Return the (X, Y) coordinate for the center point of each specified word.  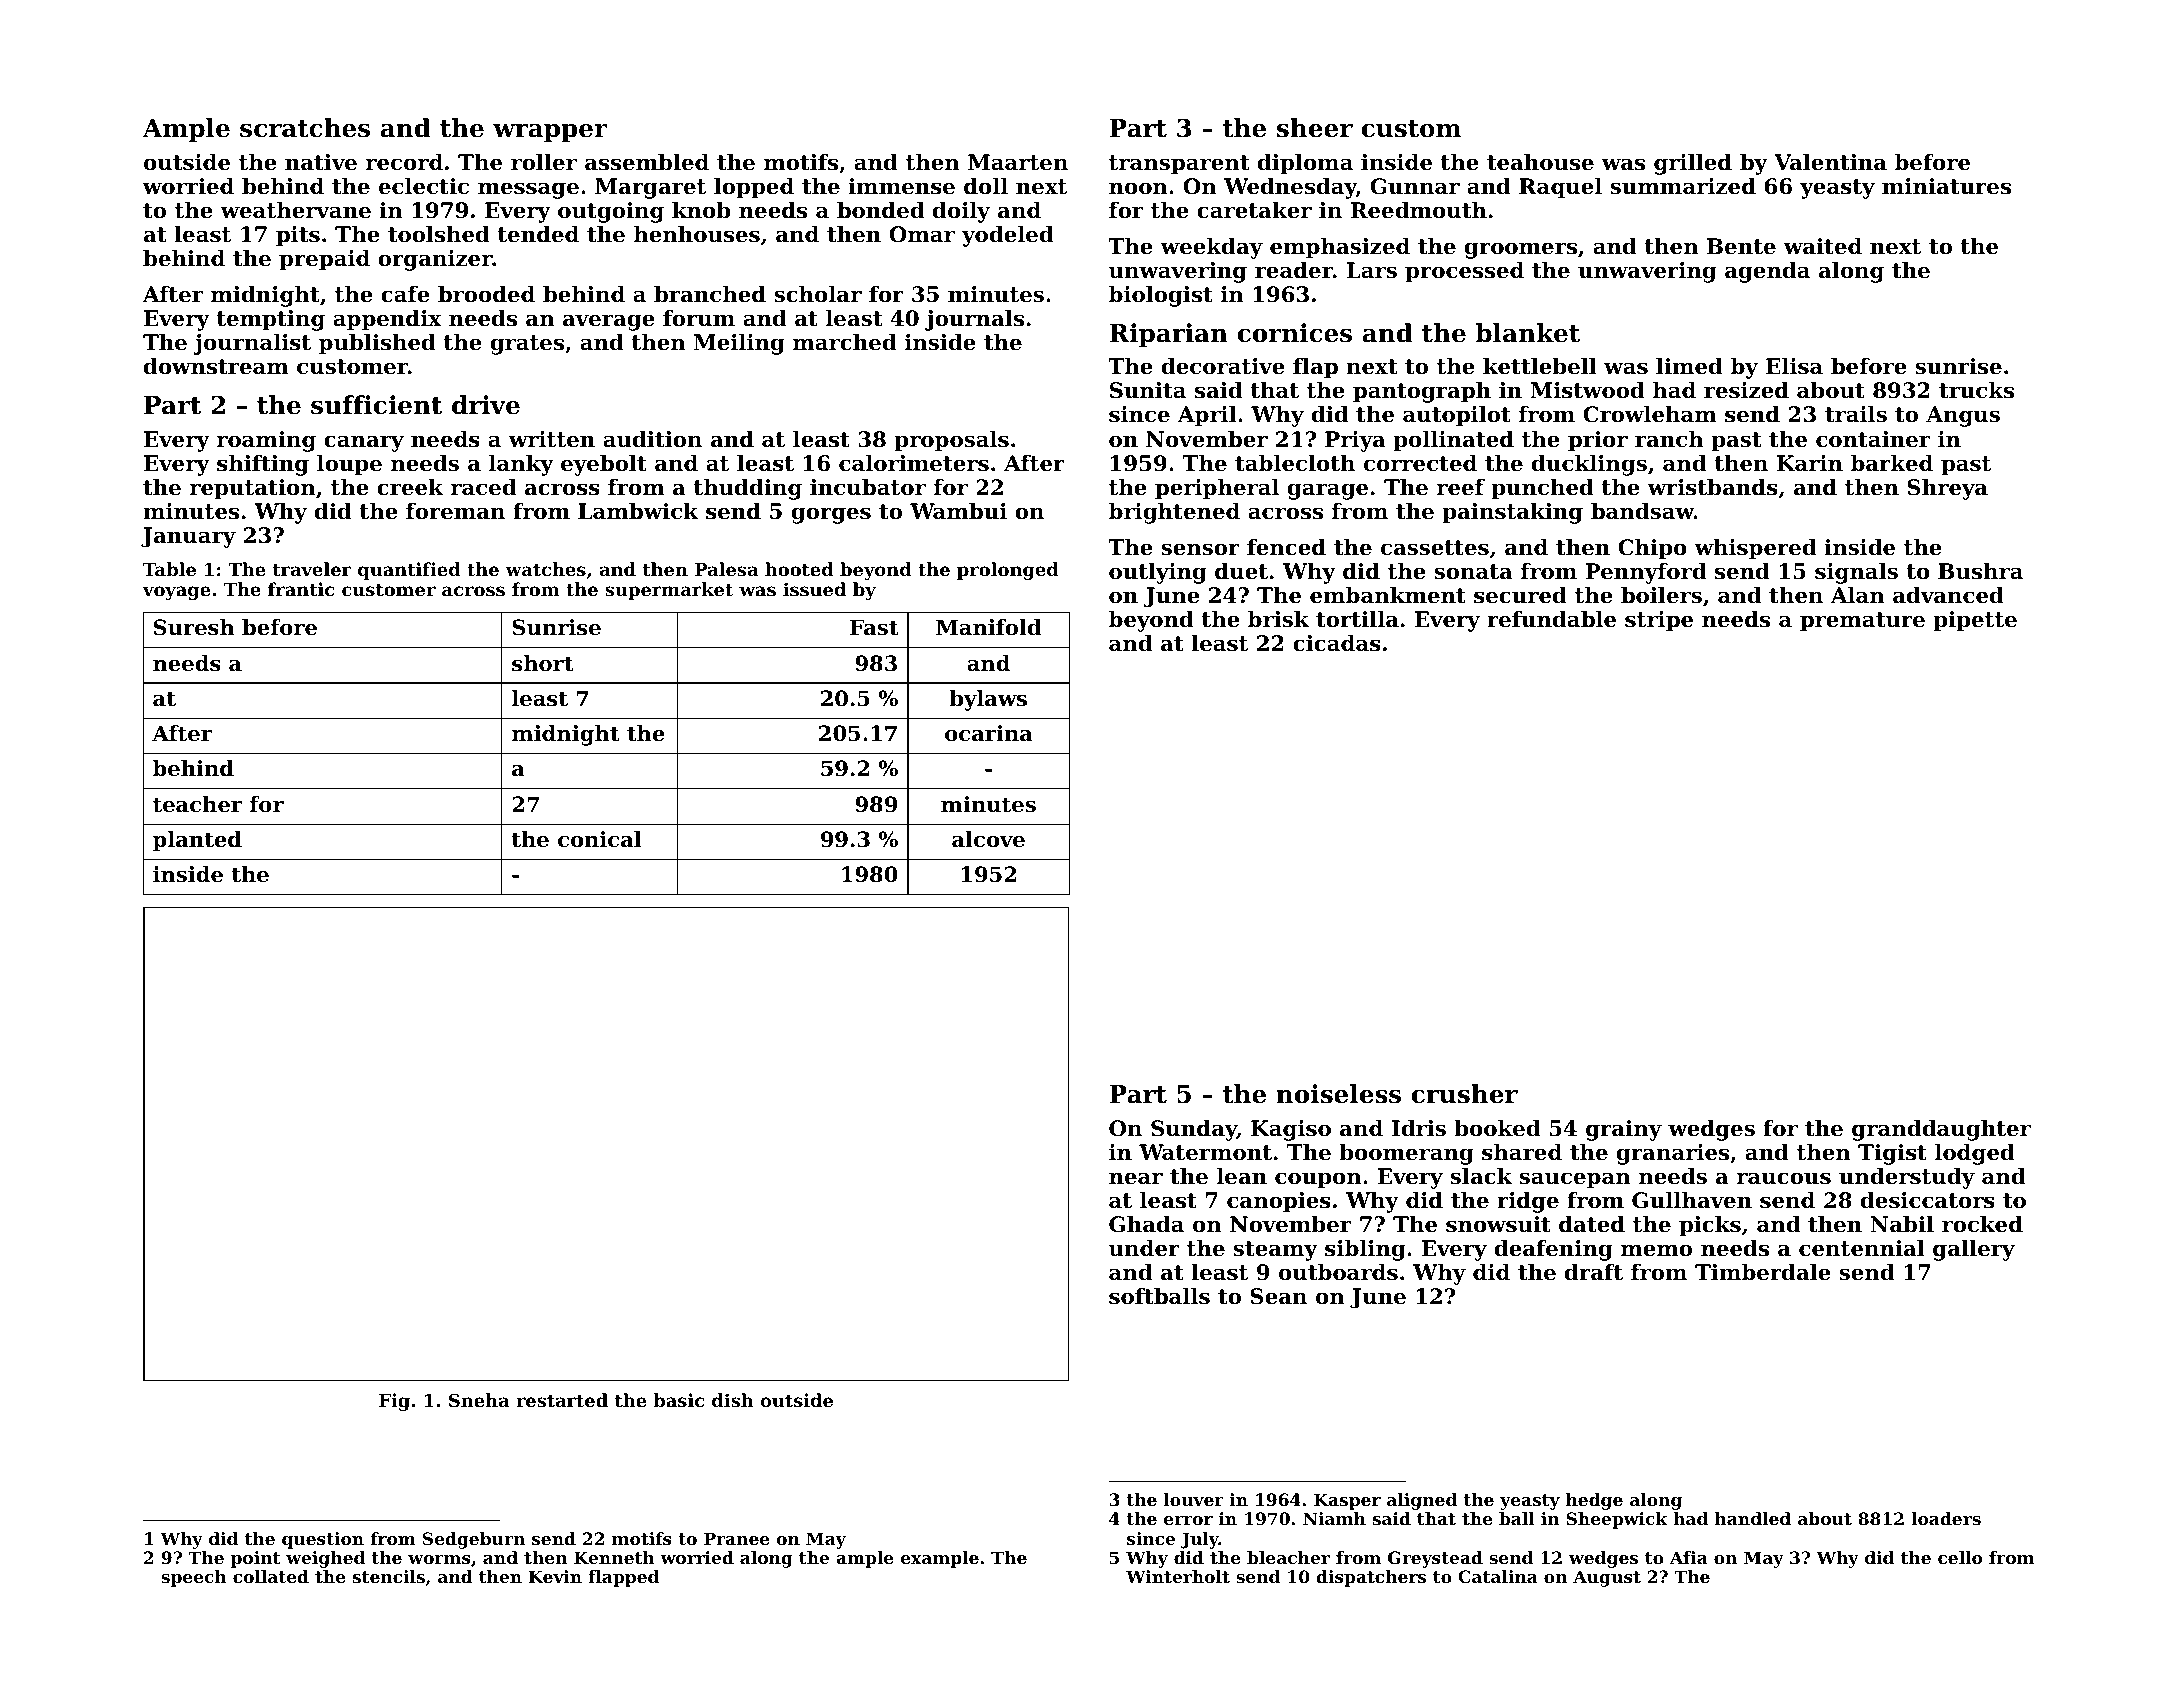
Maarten (1018, 162)
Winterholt (1178, 1576)
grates (527, 345)
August (1607, 1578)
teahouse (1540, 162)
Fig (394, 1402)
